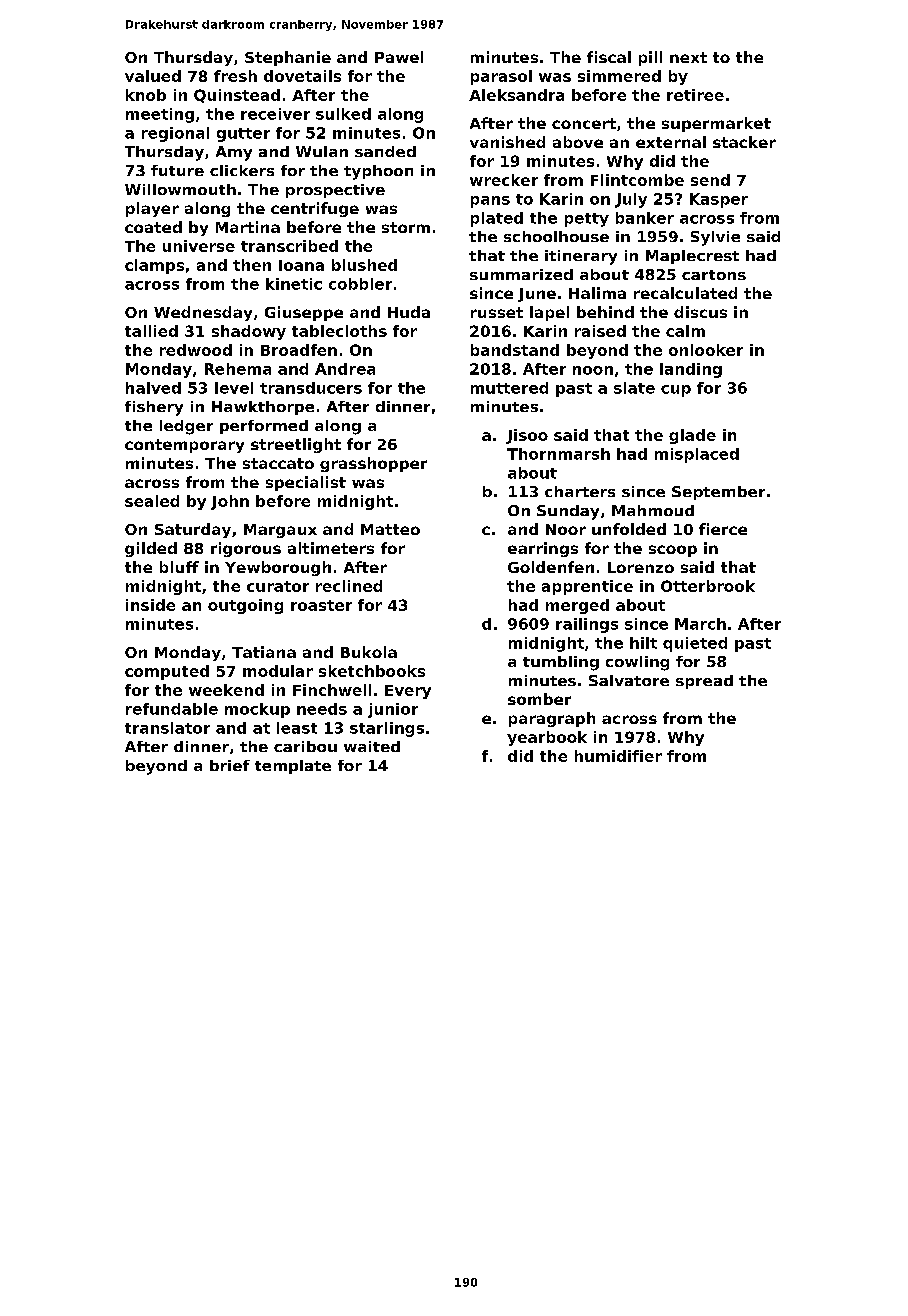 The image size is (908, 1316). I want to click on Yewborough, so click(278, 568).
